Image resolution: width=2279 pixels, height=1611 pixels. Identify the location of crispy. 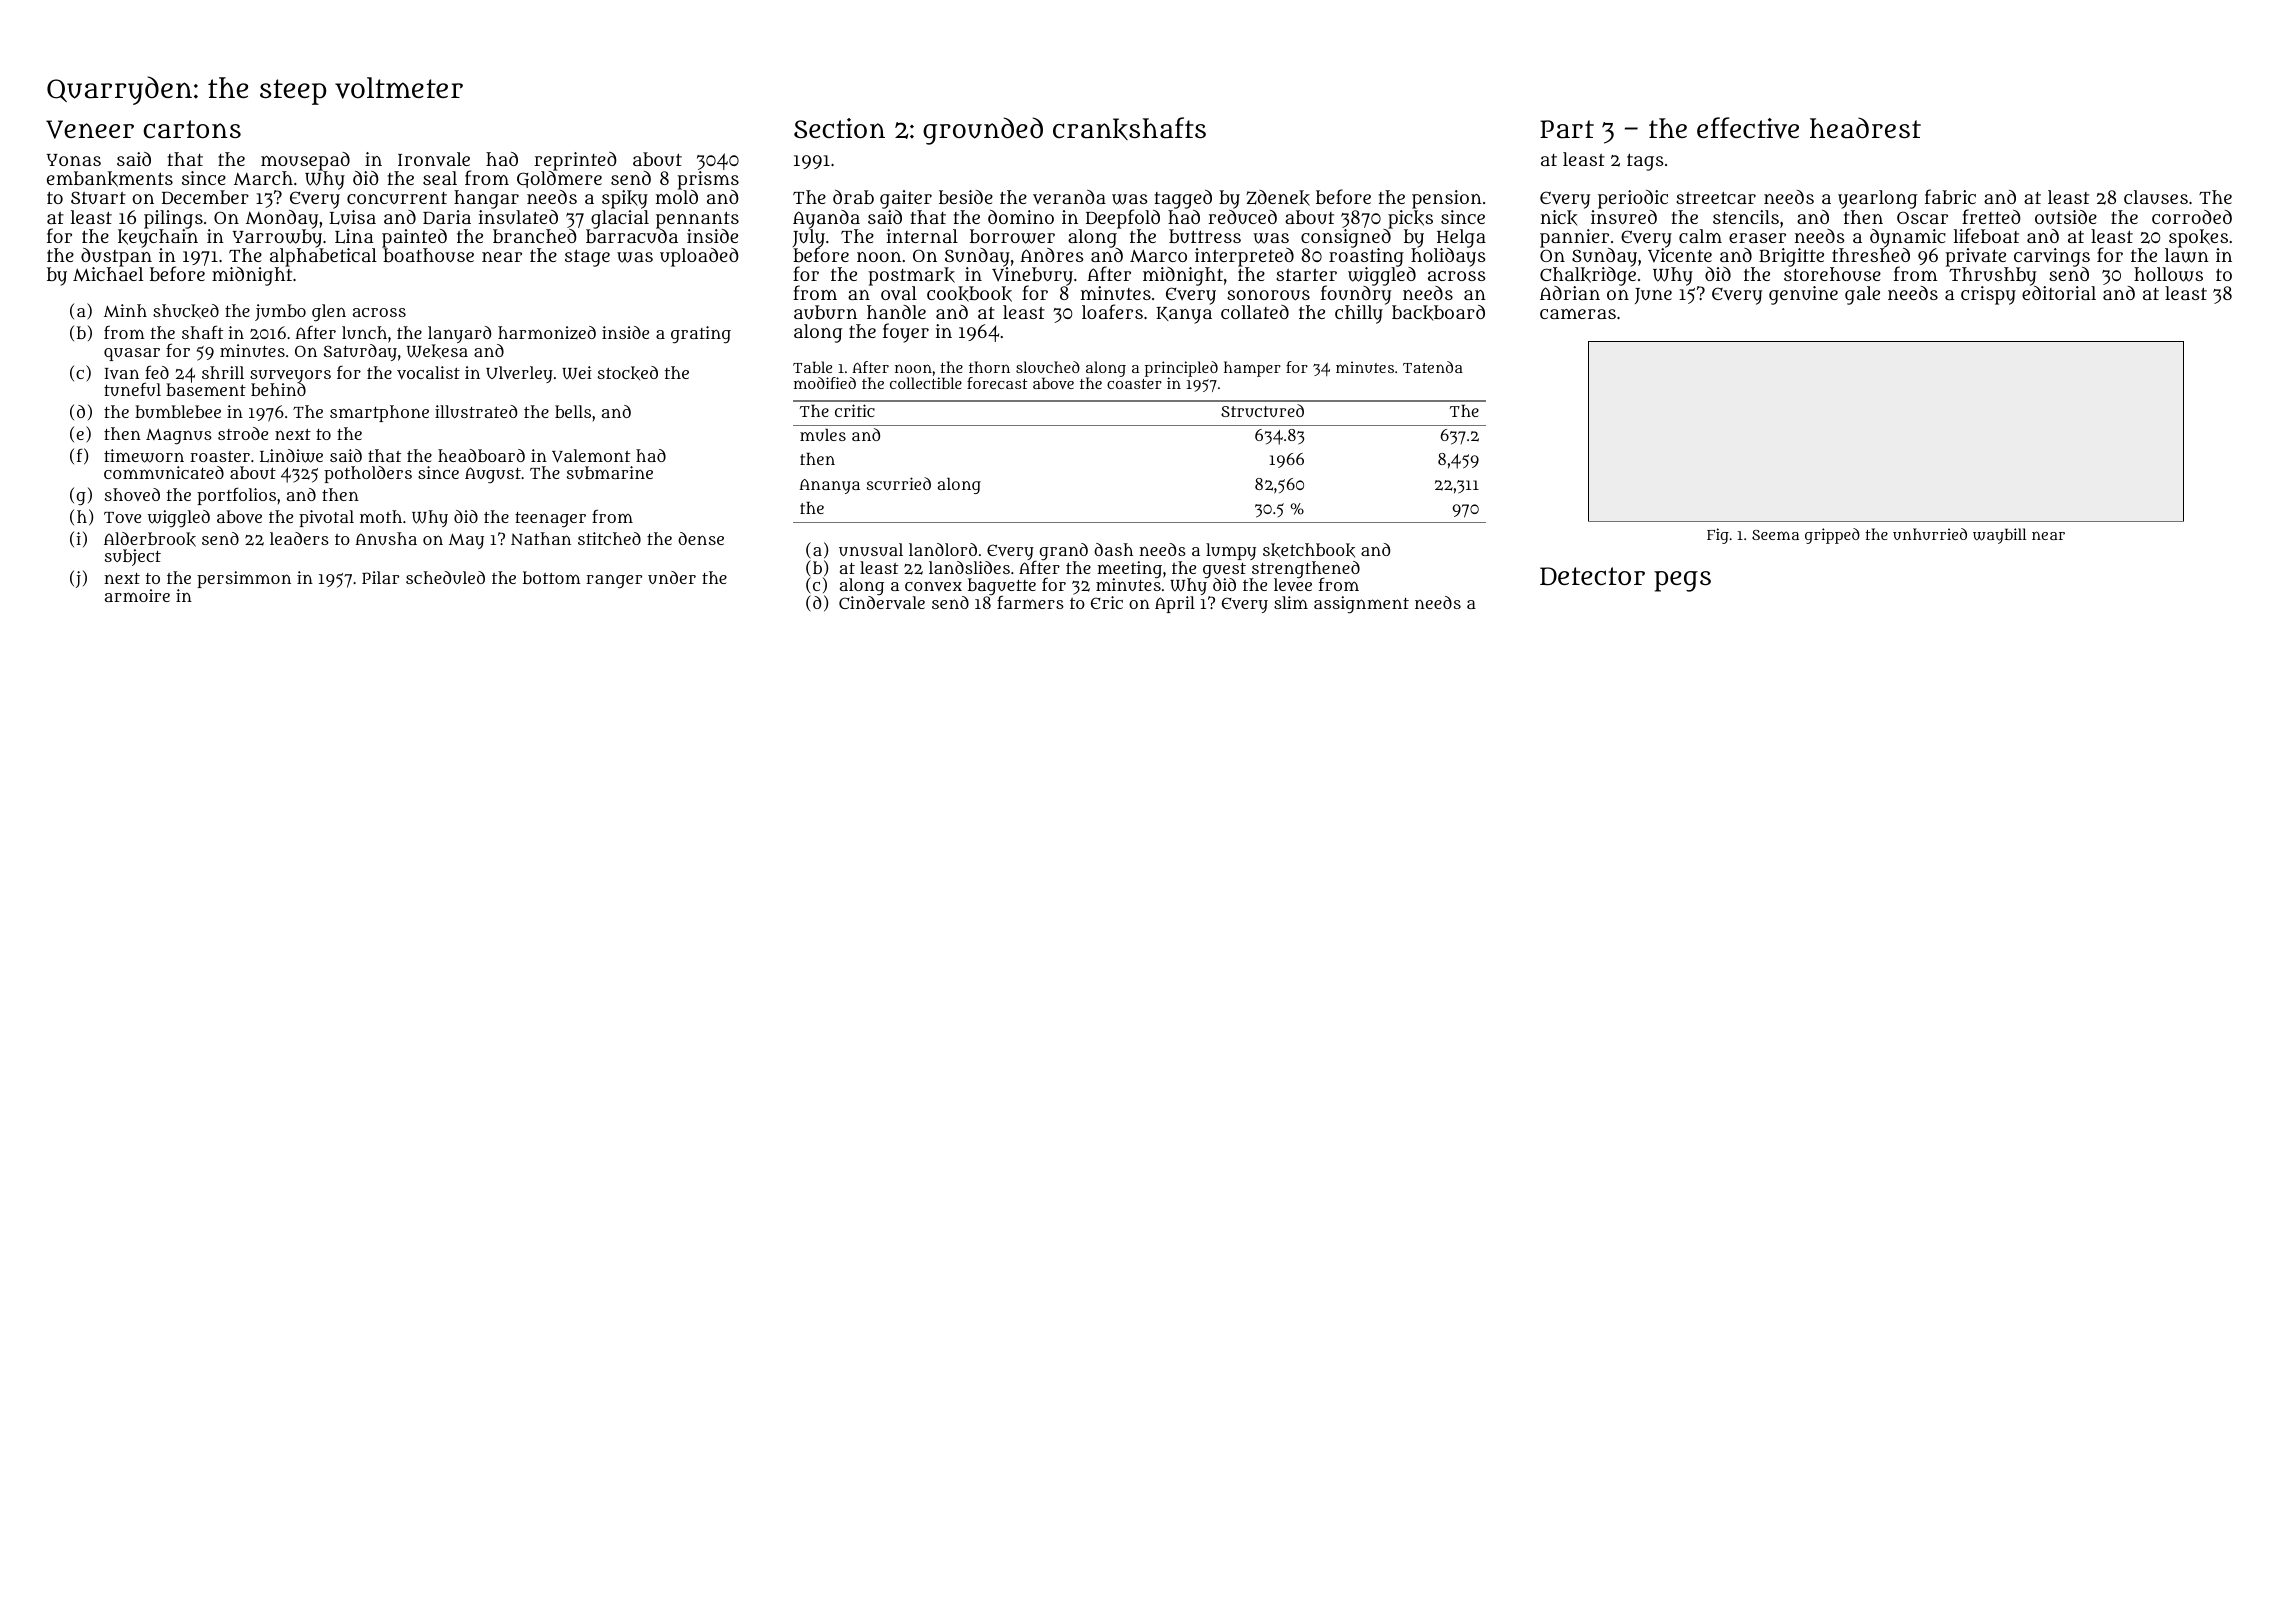
(1988, 295).
